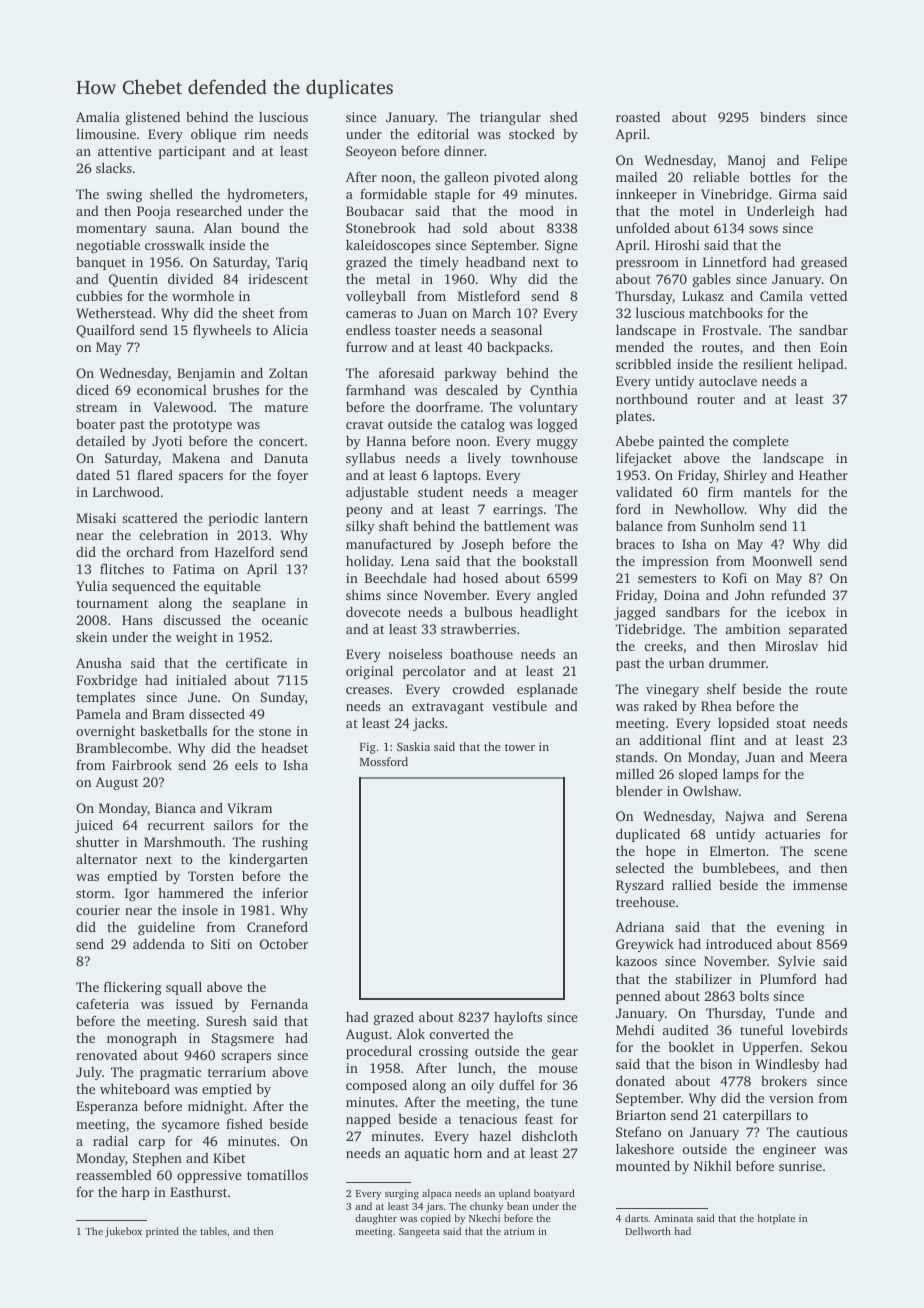 This image has width=924, height=1308. What do you see at coordinates (782, 117) in the image?
I see `binders` at bounding box center [782, 117].
